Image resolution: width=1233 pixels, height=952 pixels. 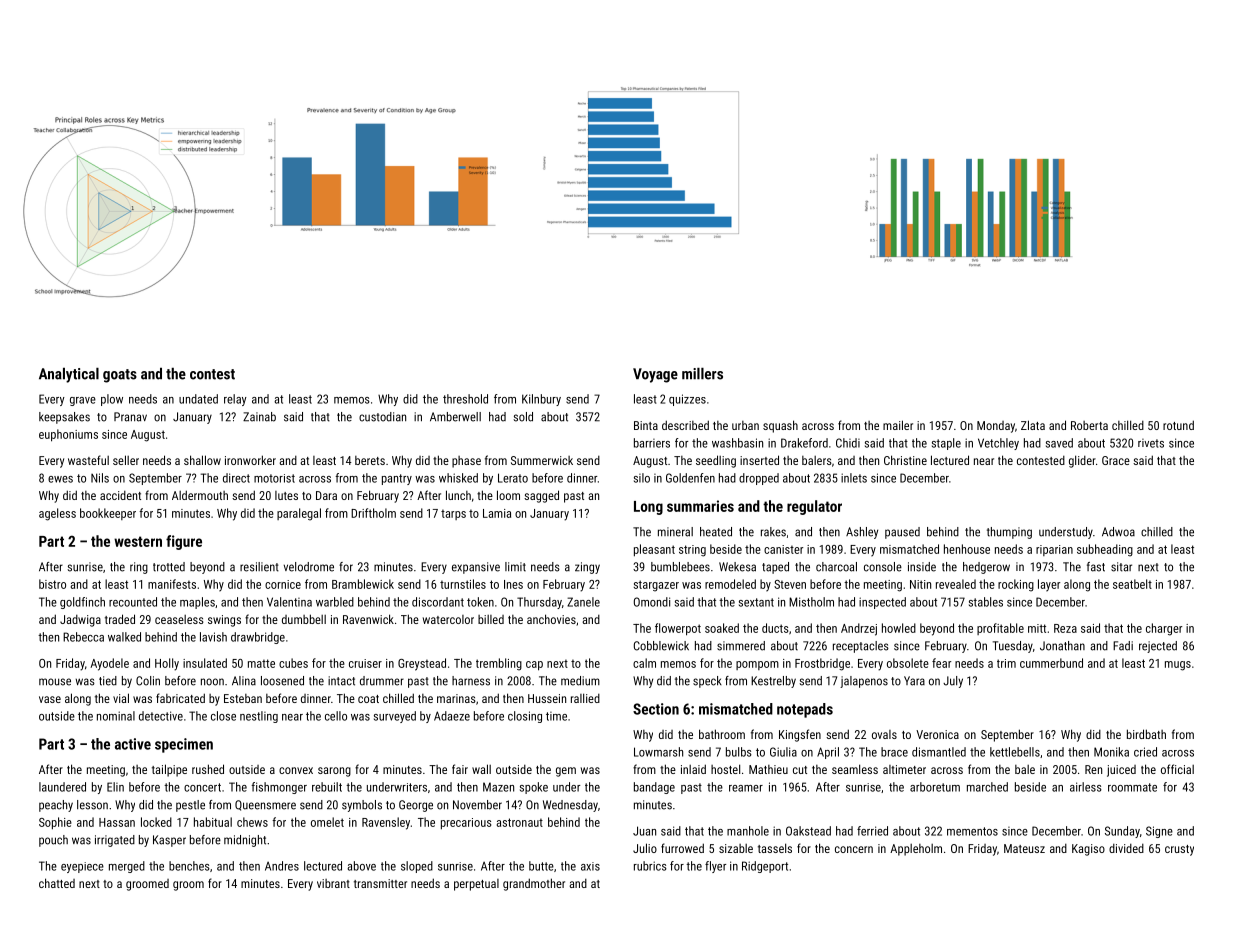 What do you see at coordinates (205, 663) in the screenshot?
I see `insulated` at bounding box center [205, 663].
